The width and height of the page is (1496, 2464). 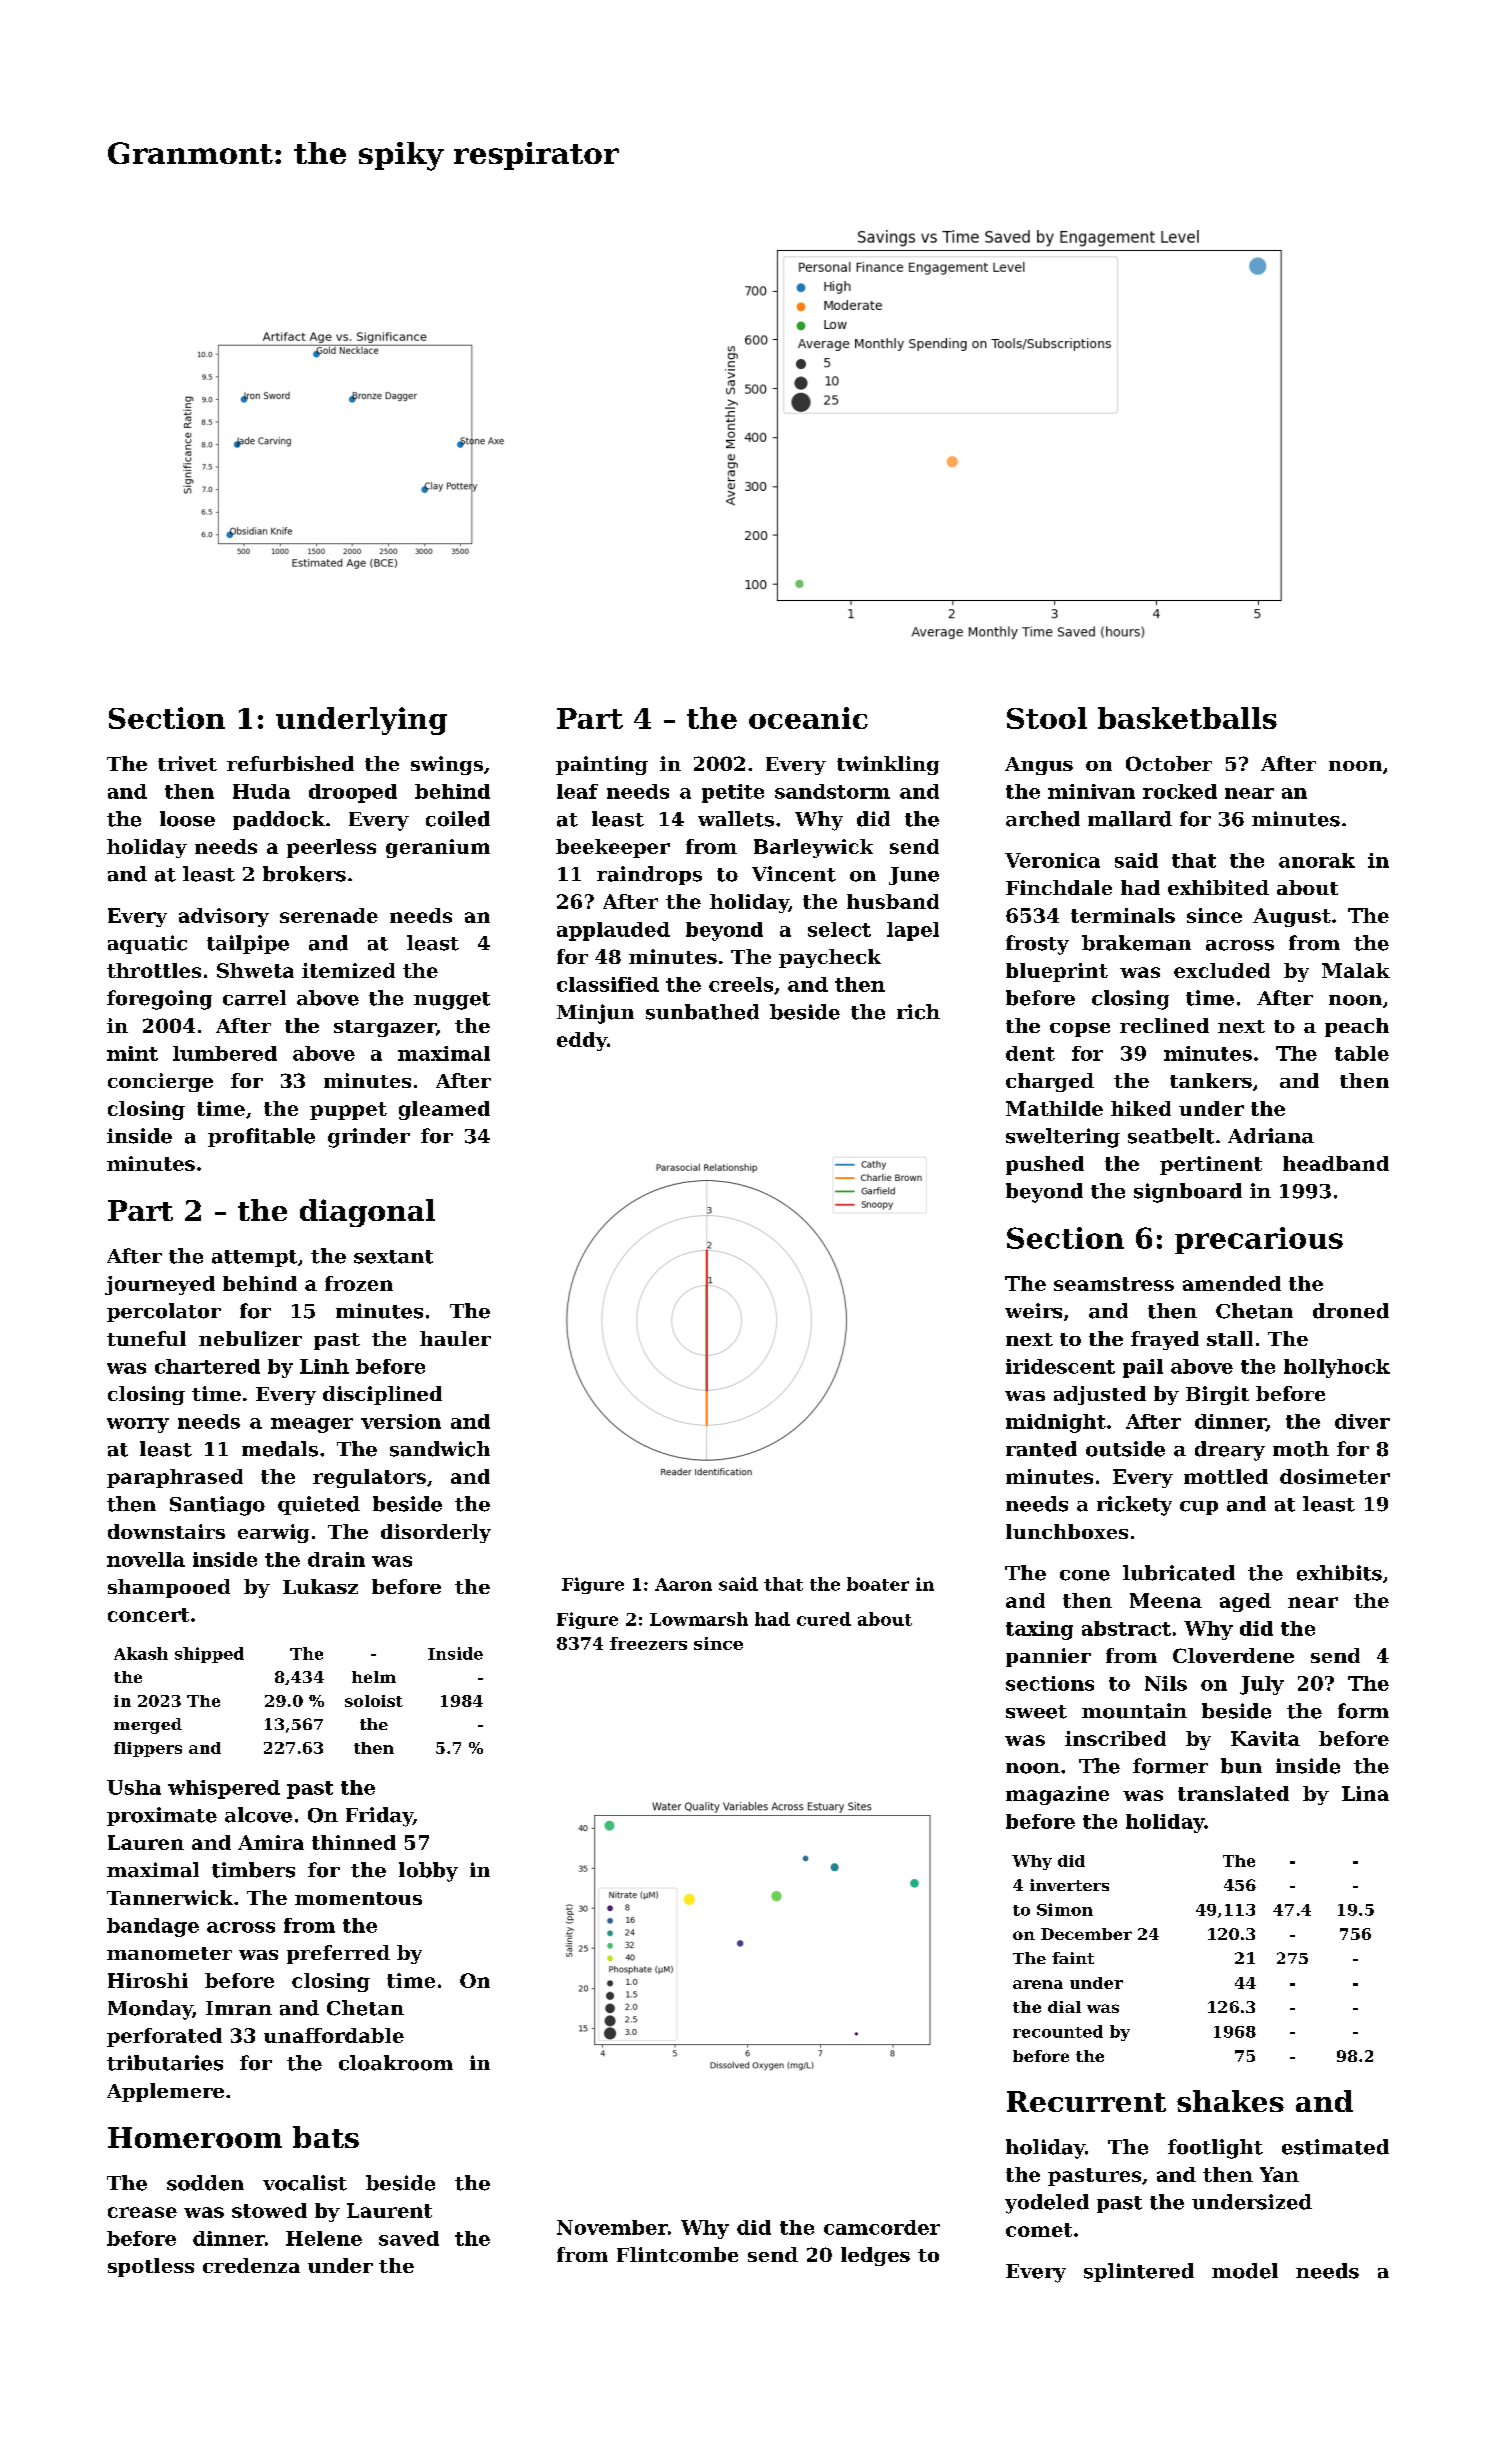 What do you see at coordinates (326, 2137) in the page?
I see `bats` at bounding box center [326, 2137].
